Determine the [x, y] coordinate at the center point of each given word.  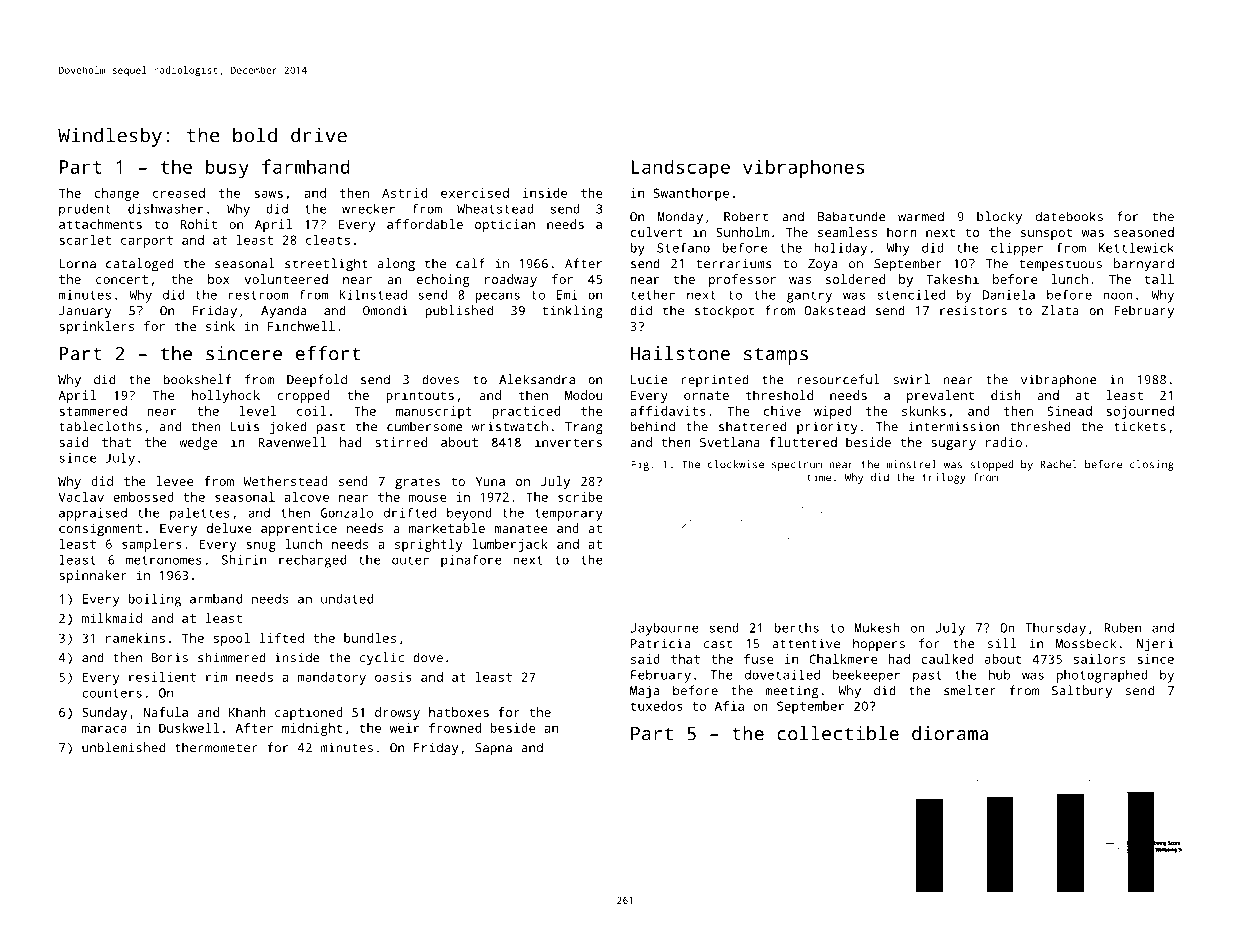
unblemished [123, 747]
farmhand [306, 166]
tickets [1140, 426]
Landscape [681, 169]
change [116, 194]
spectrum [797, 466]
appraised [93, 514]
